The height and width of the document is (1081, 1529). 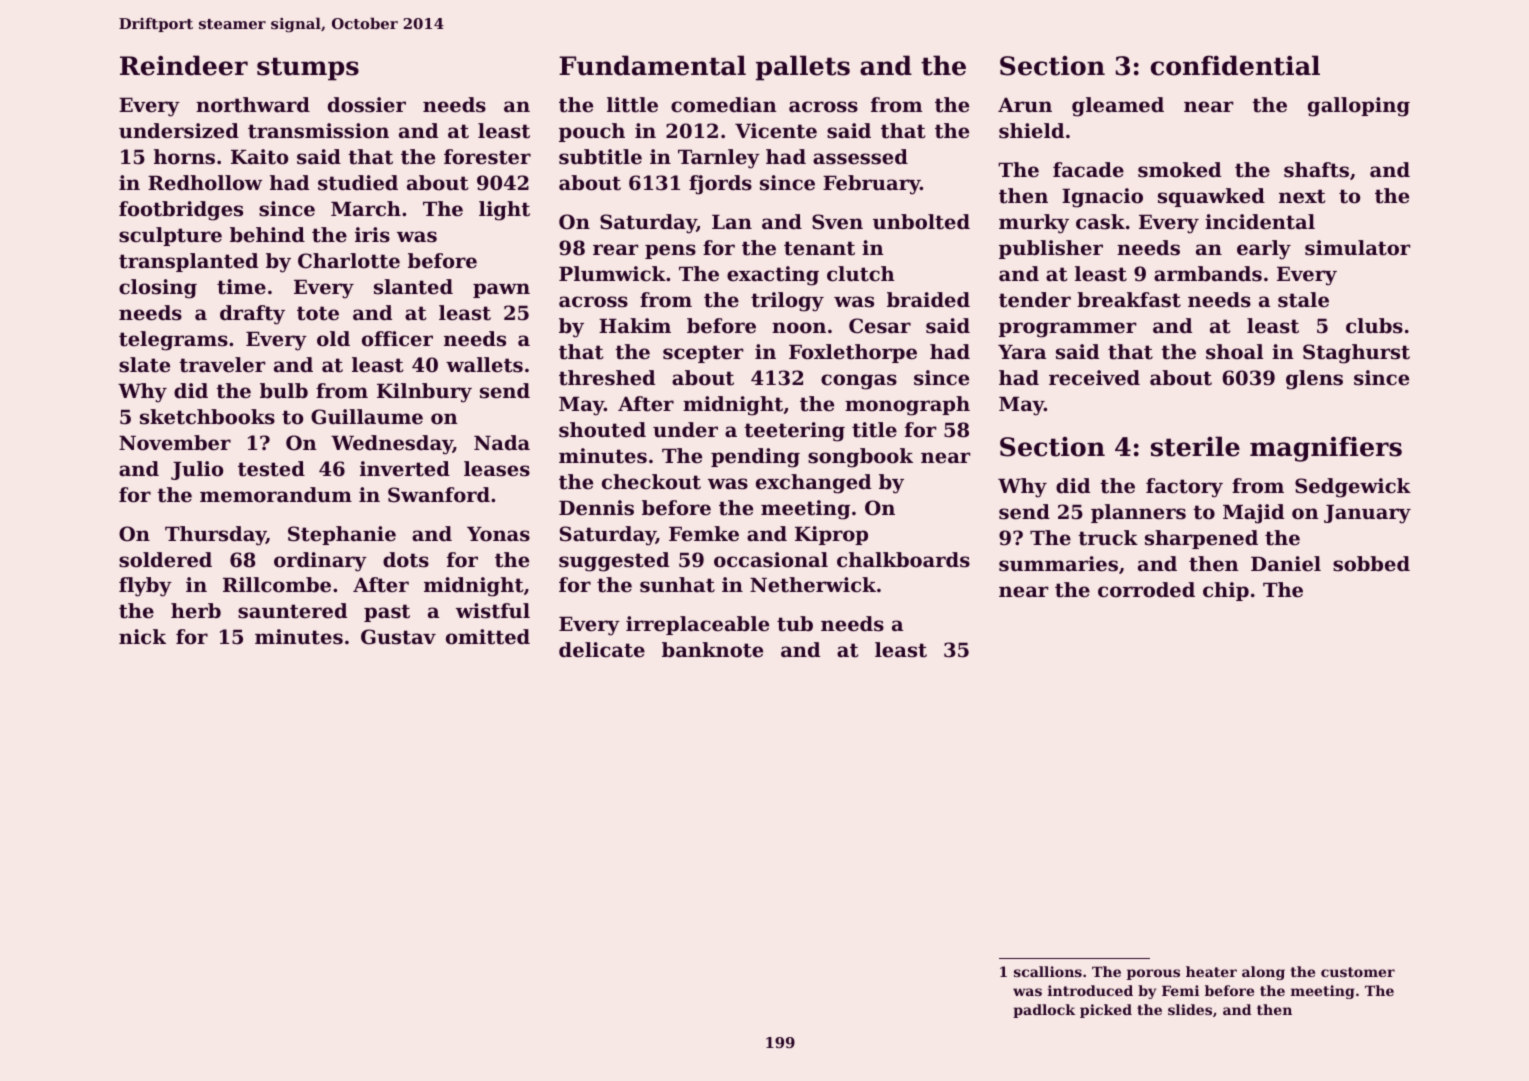 What do you see at coordinates (1146, 590) in the document?
I see `corroded` at bounding box center [1146, 590].
